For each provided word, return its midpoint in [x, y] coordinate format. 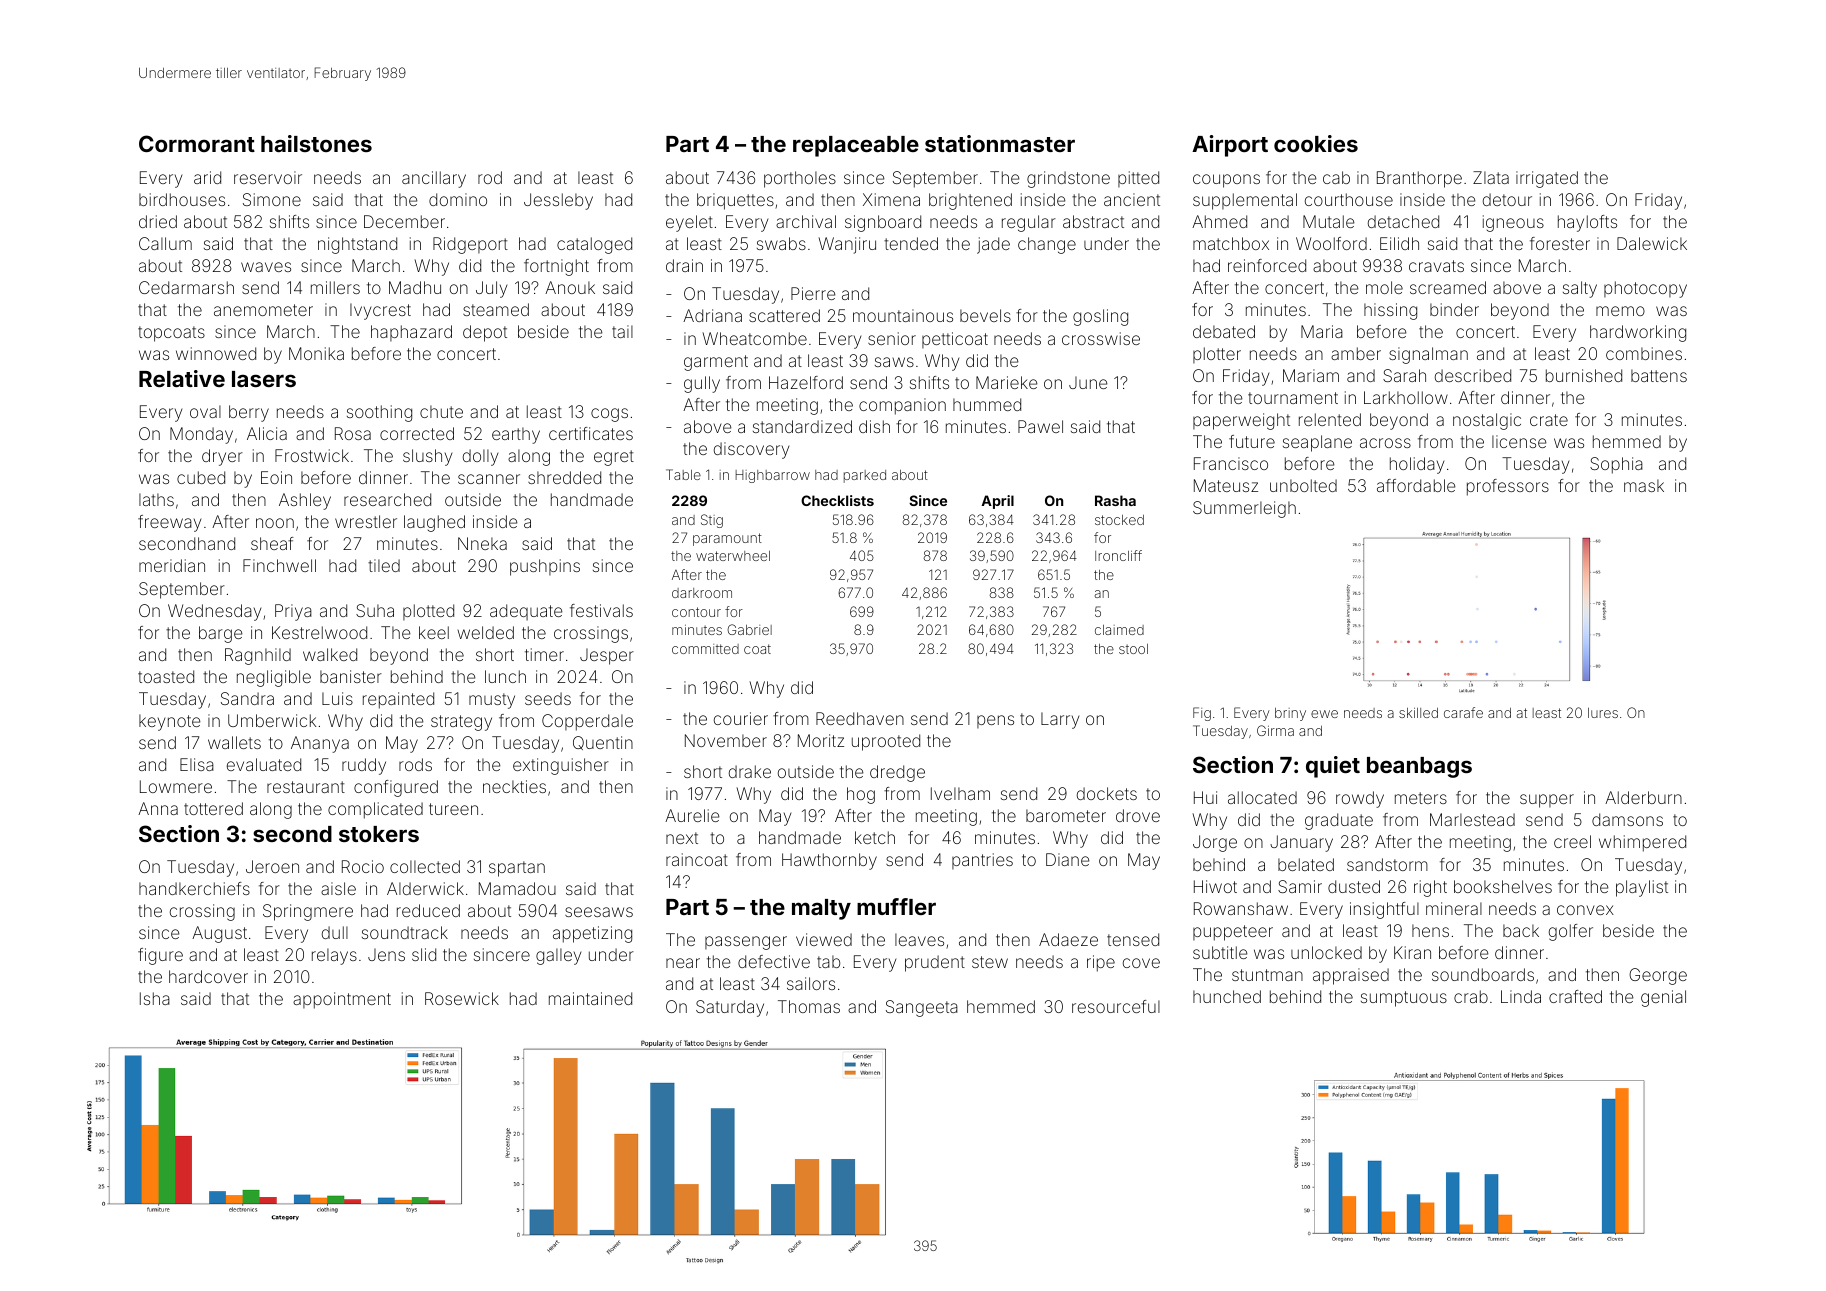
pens [995, 721]
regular [1029, 223]
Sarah [1404, 375]
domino [458, 199]
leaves [919, 939]
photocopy [1645, 289]
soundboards [1483, 974]
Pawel [1040, 426]
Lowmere [176, 786]
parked [865, 476]
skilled [1418, 713]
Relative [182, 378]
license [1519, 441]
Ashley [305, 501]
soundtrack [405, 932]
